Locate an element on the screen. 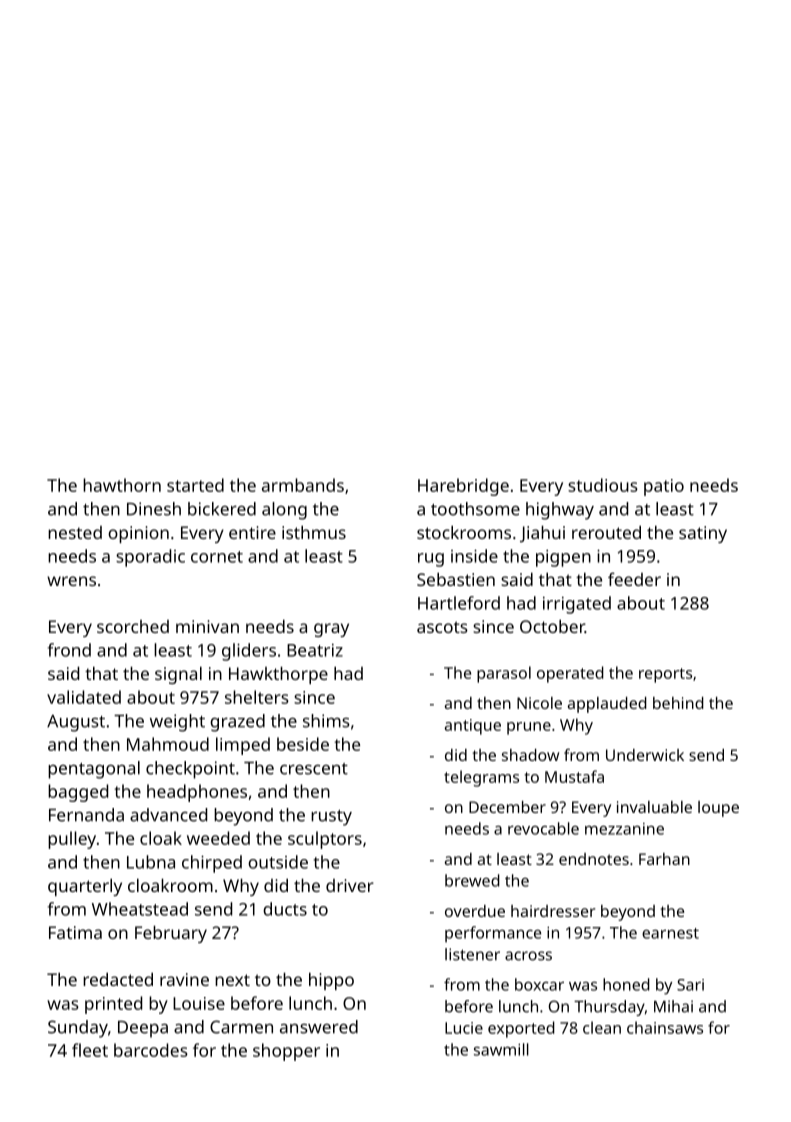  nested is located at coordinates (75, 532).
